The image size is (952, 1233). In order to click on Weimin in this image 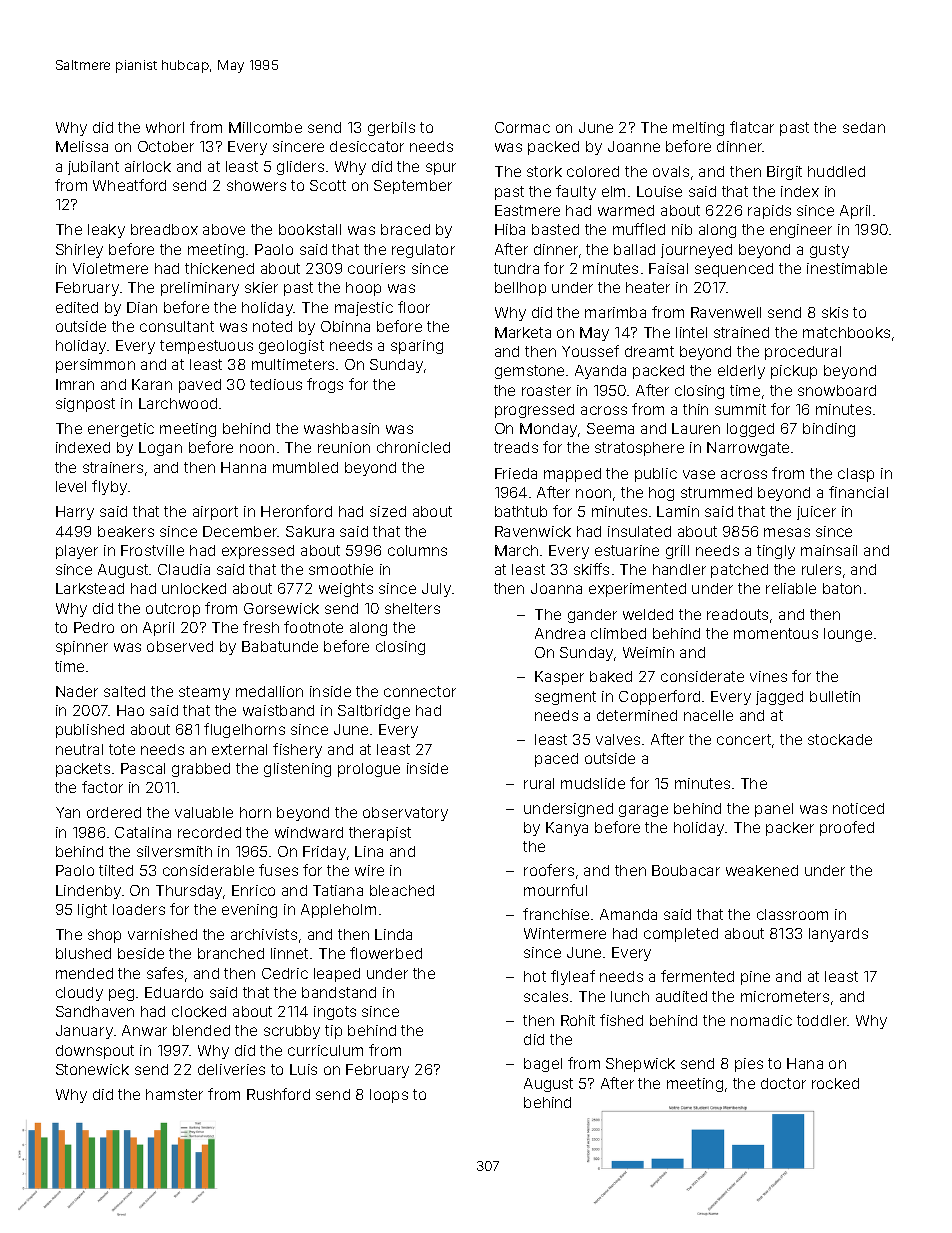, I will do `click(648, 652)`.
